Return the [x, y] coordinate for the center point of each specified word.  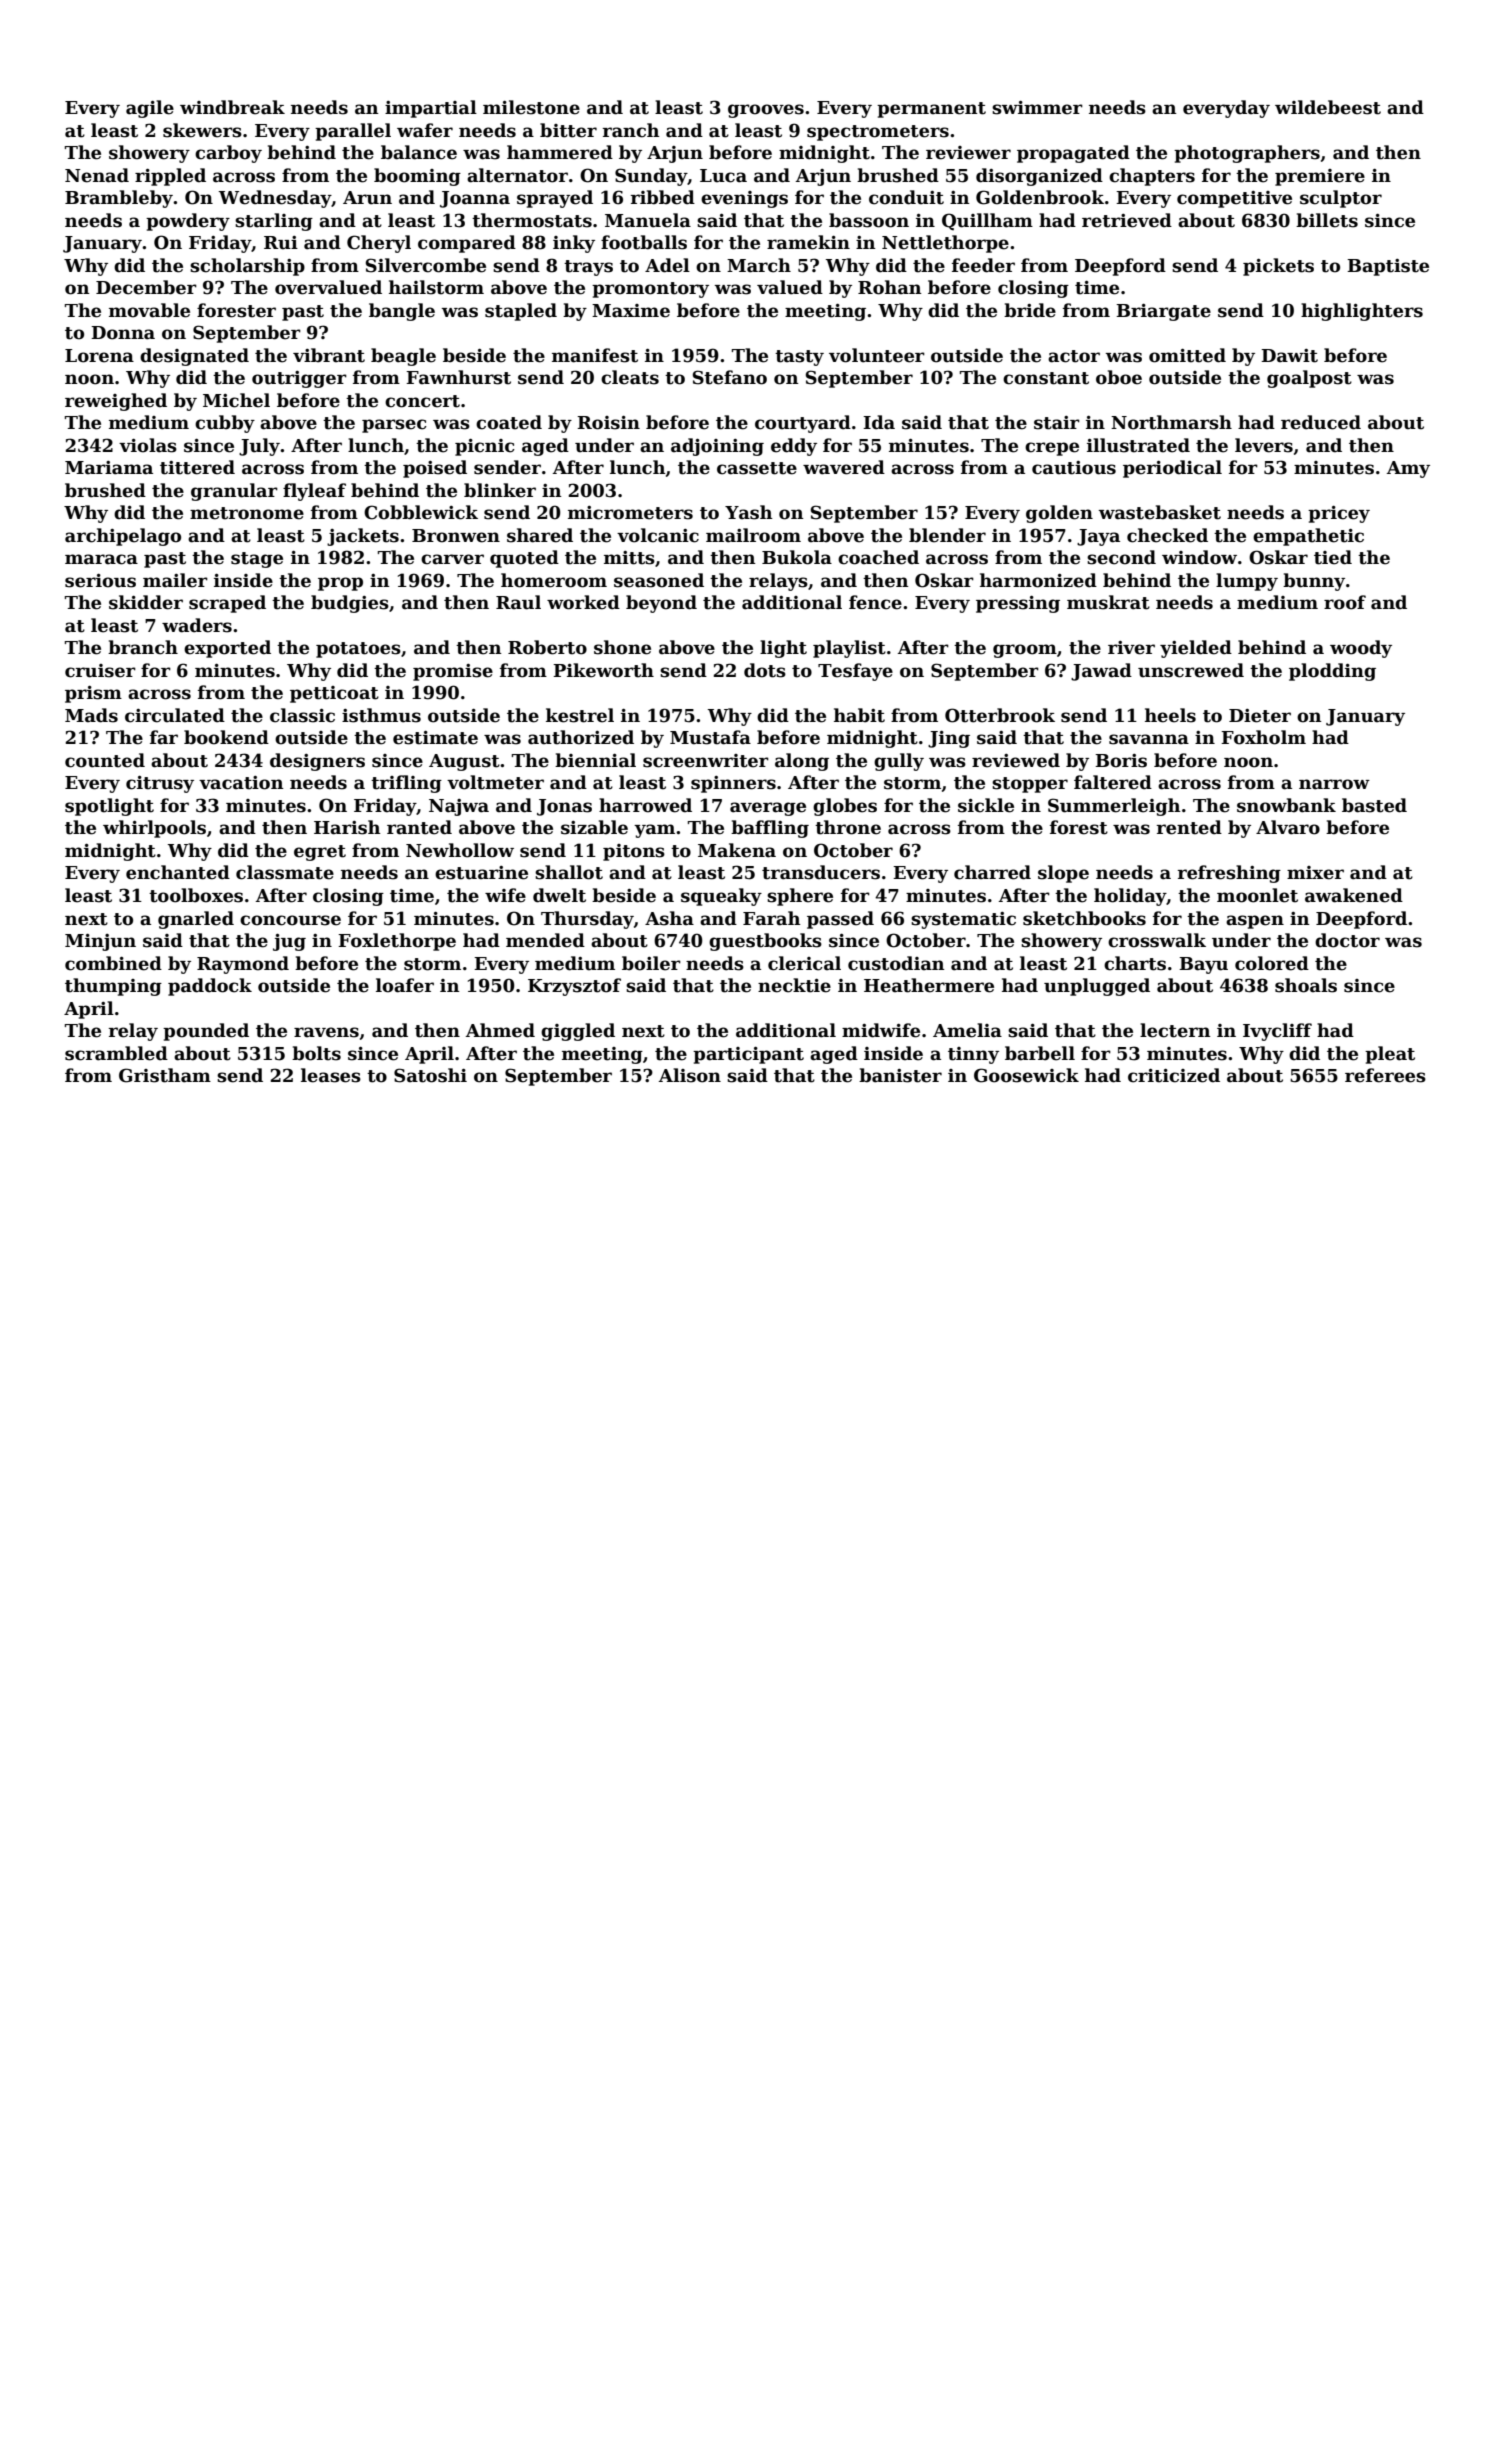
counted [105, 760]
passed [840, 920]
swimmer [1037, 108]
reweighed [116, 402]
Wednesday [274, 199]
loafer [405, 985]
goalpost [1309, 379]
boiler [651, 963]
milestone [531, 107]
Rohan [890, 287]
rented [1189, 827]
